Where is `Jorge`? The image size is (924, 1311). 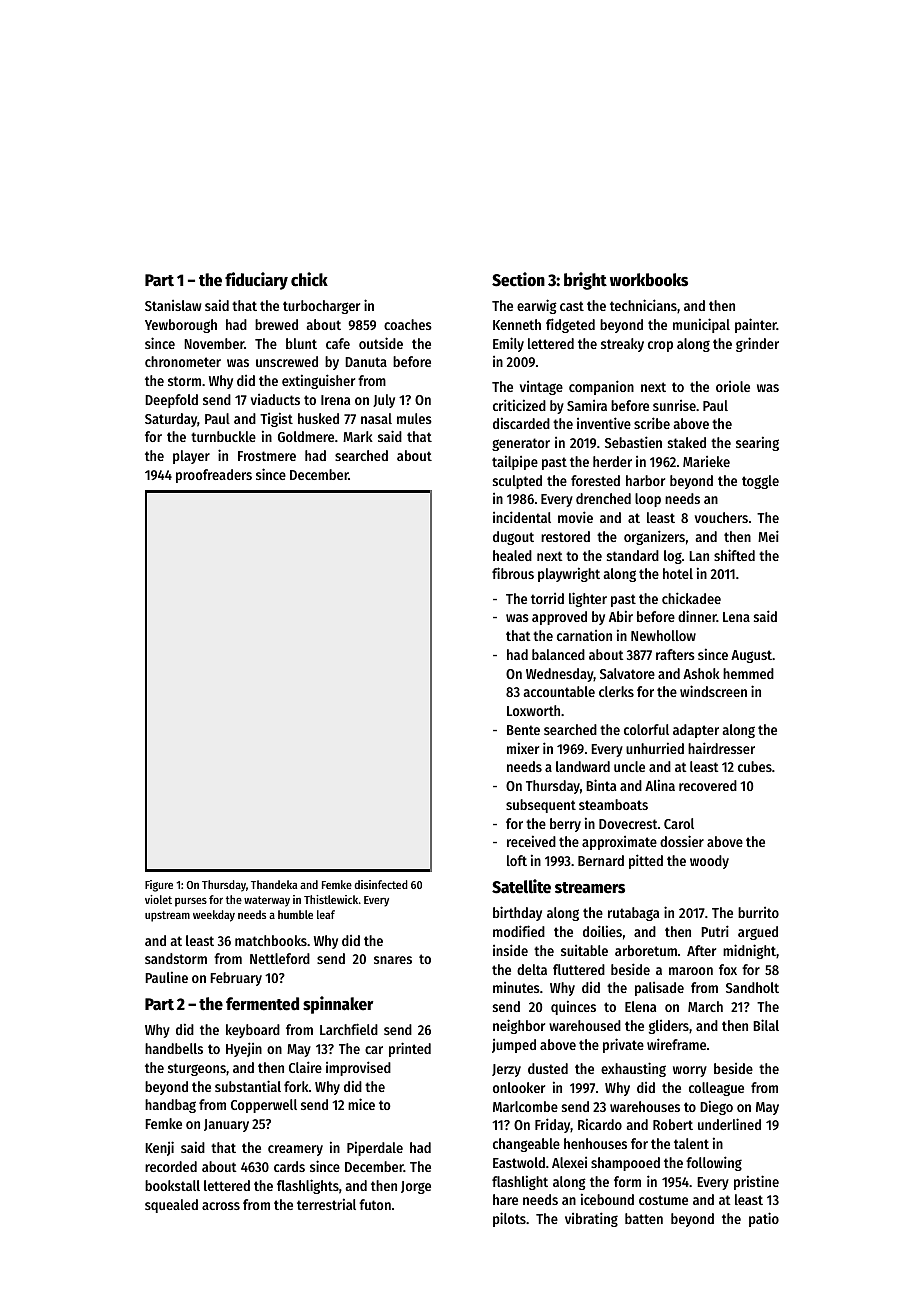 Jorge is located at coordinates (416, 1187).
